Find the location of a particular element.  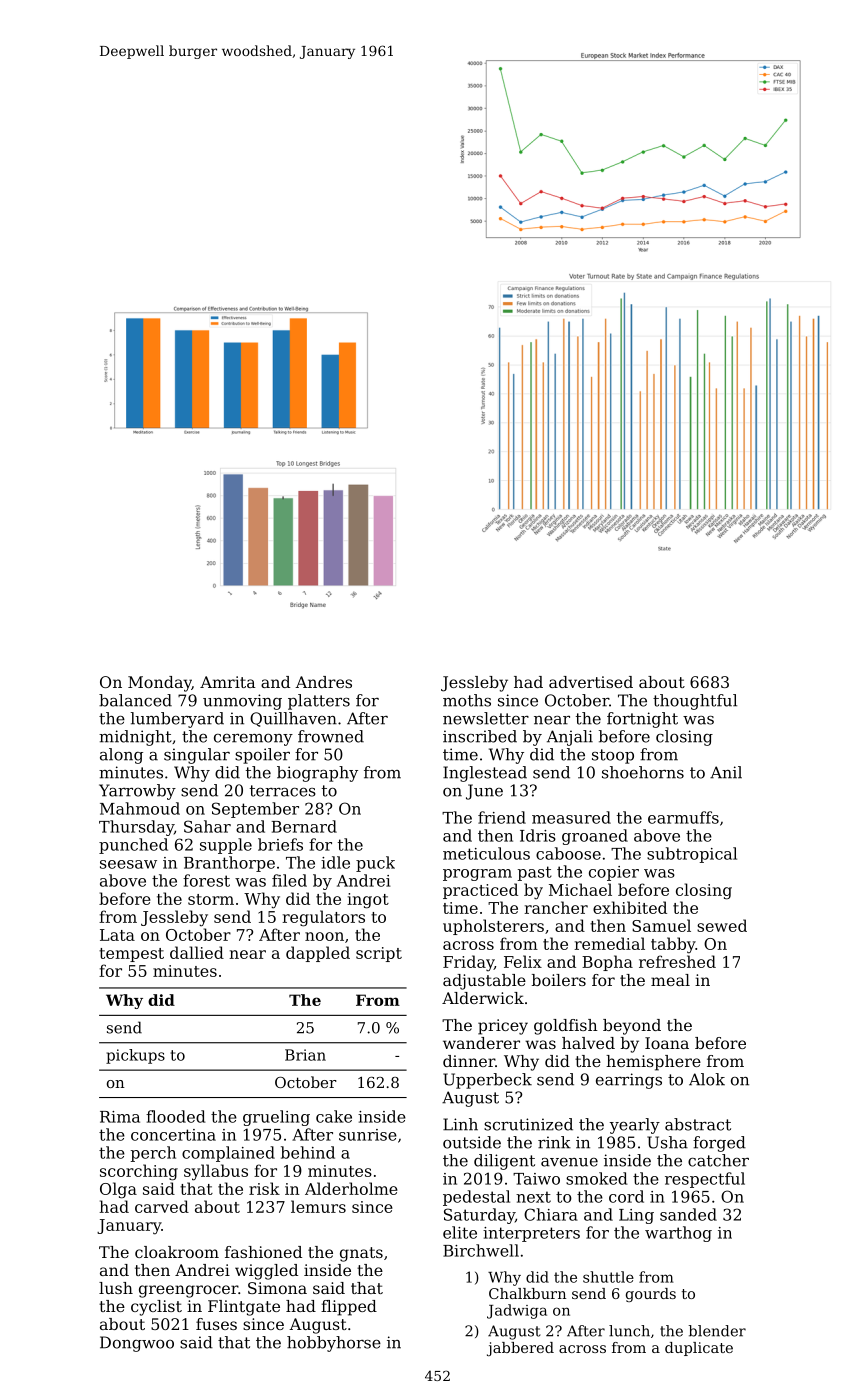

remedial is located at coordinates (609, 943).
